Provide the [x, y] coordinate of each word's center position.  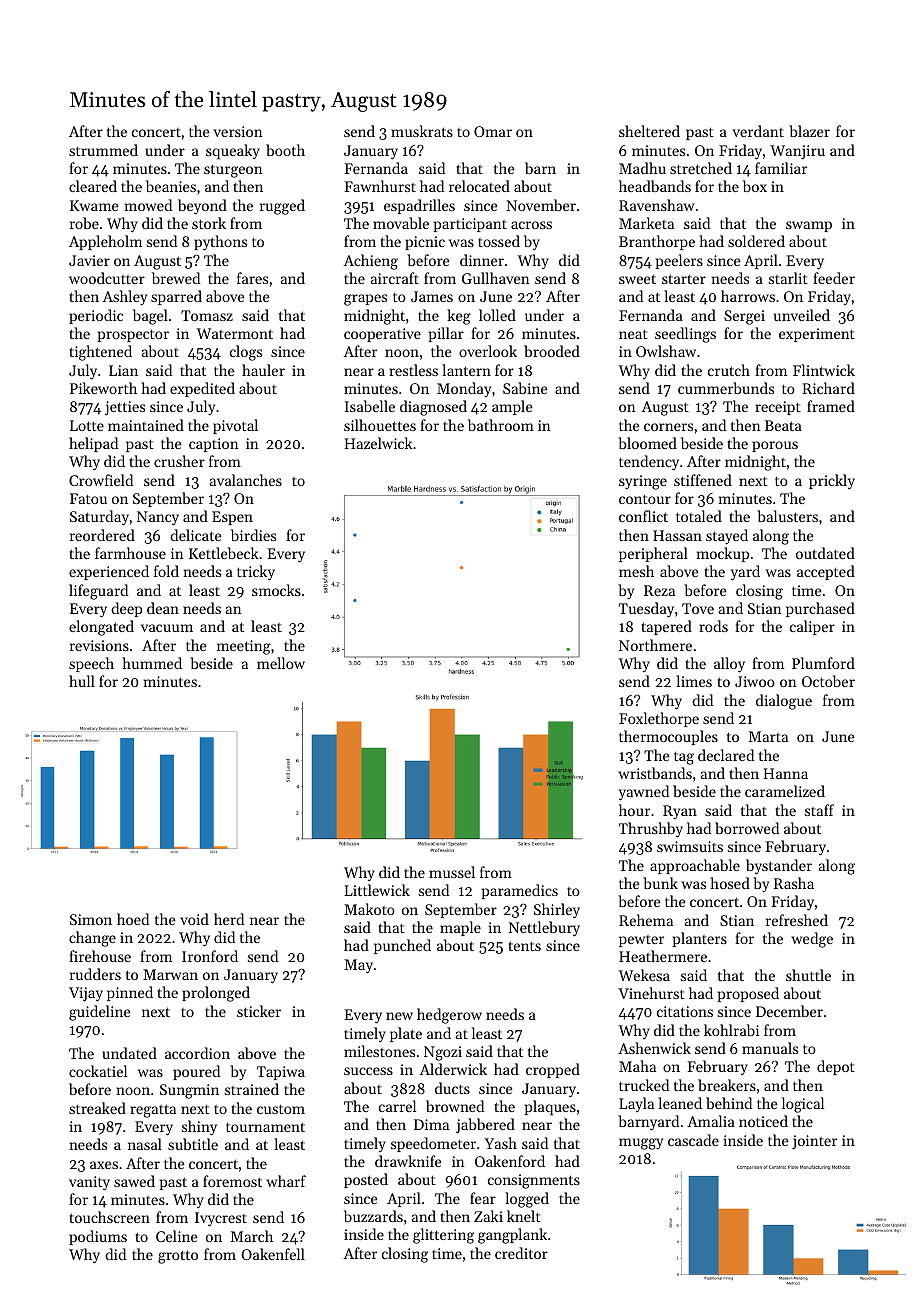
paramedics [520, 891]
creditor [521, 1253]
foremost [232, 1181]
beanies [171, 186]
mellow [281, 663]
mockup [723, 554]
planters [700, 939]
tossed [499, 241]
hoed [133, 919]
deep [126, 609]
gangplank [512, 1236]
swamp [809, 226]
